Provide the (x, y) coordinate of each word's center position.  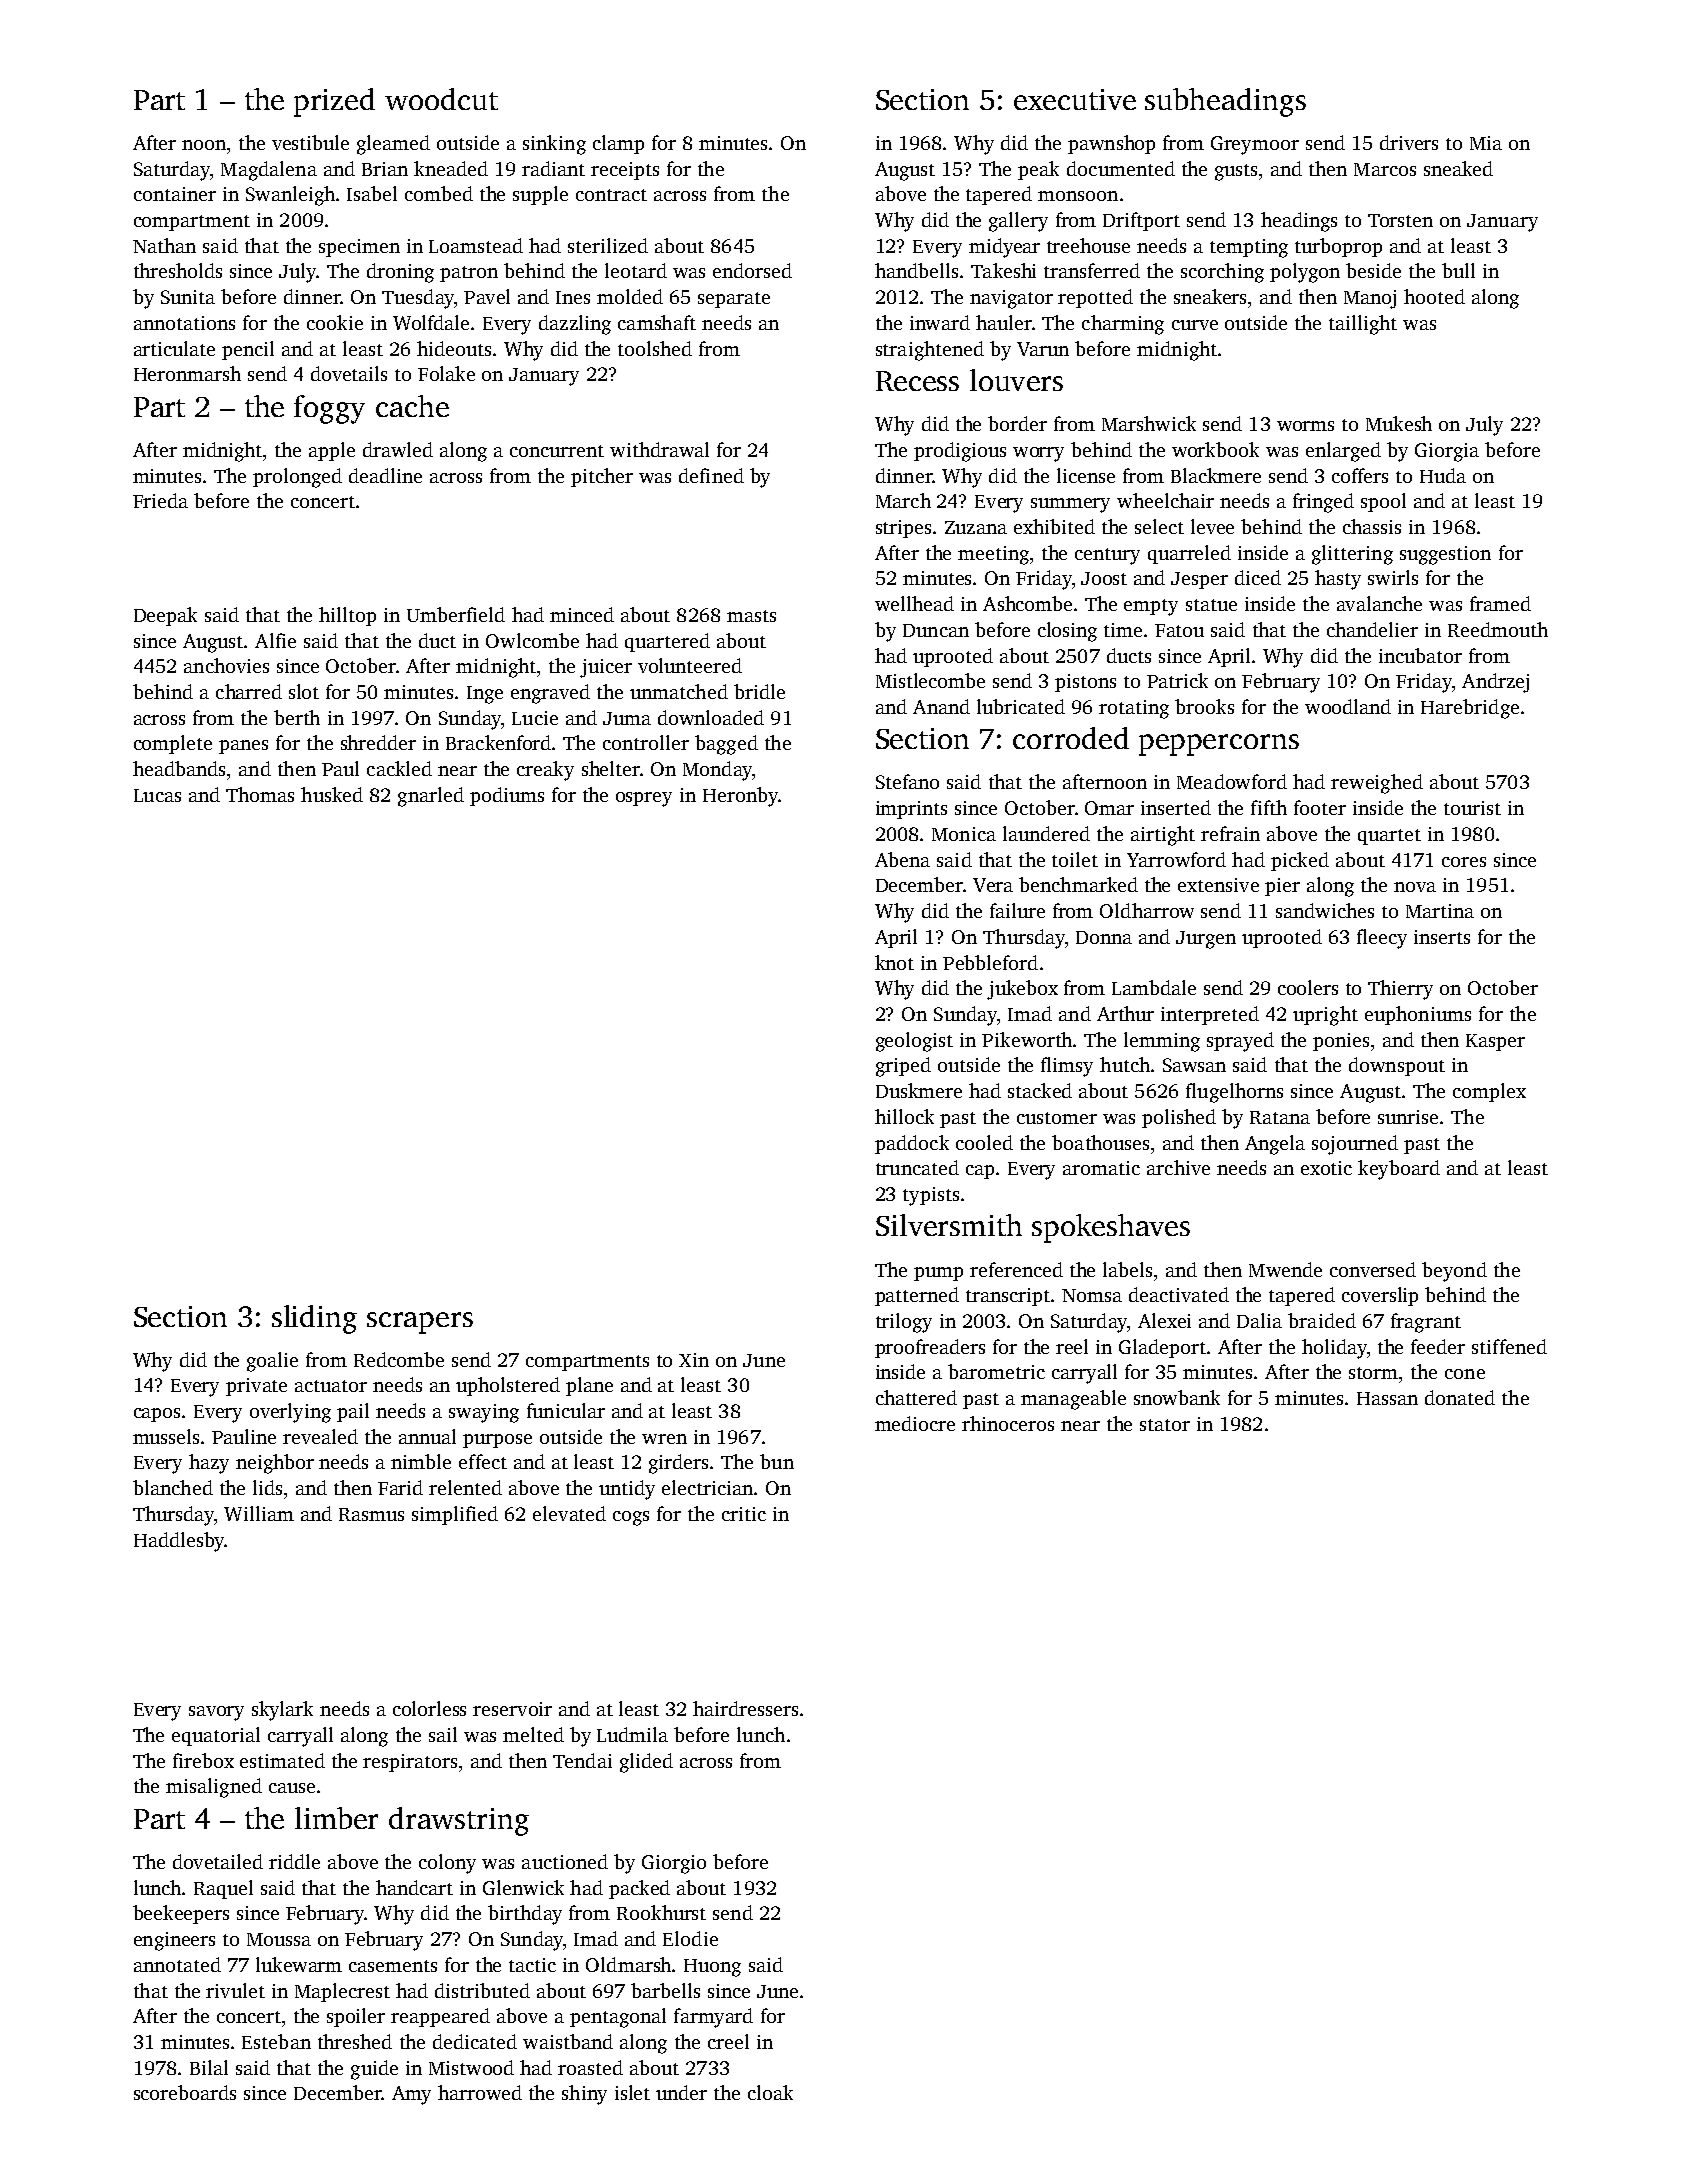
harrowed (480, 2092)
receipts (625, 171)
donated (1460, 1397)
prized (334, 102)
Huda (1443, 475)
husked (332, 794)
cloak (770, 2092)
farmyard (713, 2018)
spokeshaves (1111, 1228)
